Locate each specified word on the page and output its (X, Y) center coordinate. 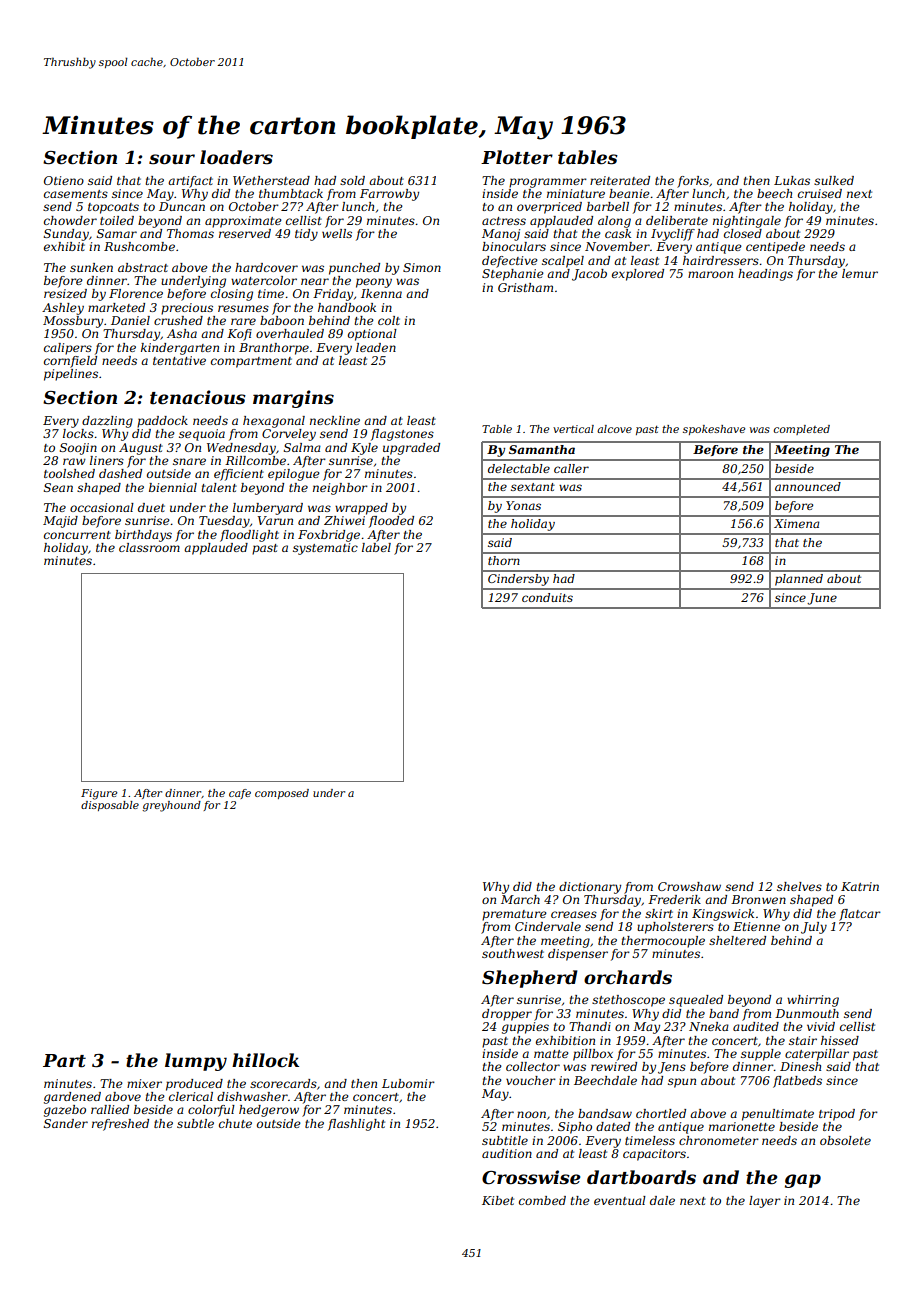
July (814, 928)
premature (514, 915)
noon (531, 1114)
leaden (376, 347)
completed (802, 430)
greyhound (171, 806)
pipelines (71, 375)
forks (693, 182)
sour (172, 159)
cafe (240, 794)
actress (504, 221)
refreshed (120, 1125)
